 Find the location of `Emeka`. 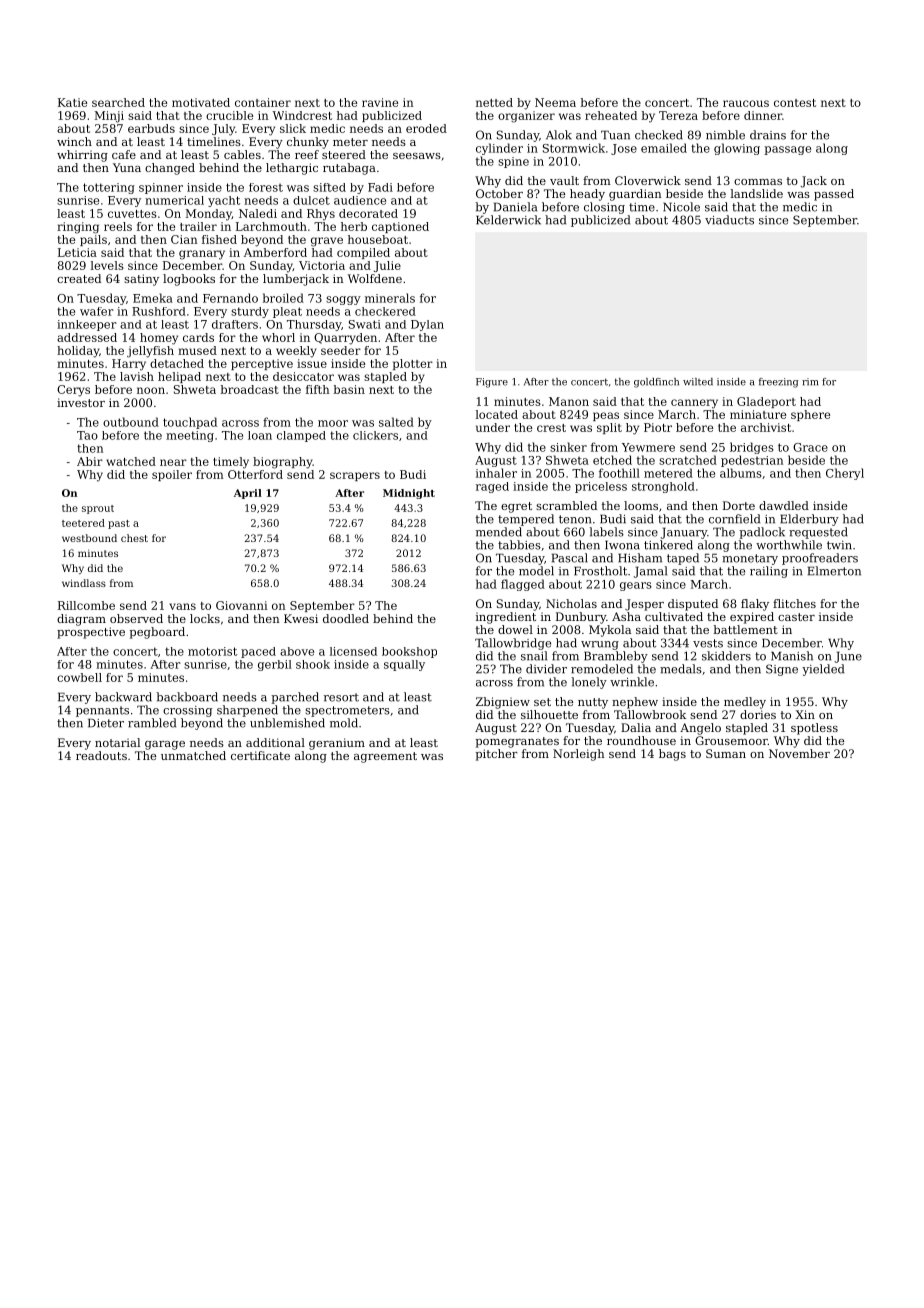

Emeka is located at coordinates (153, 298).
